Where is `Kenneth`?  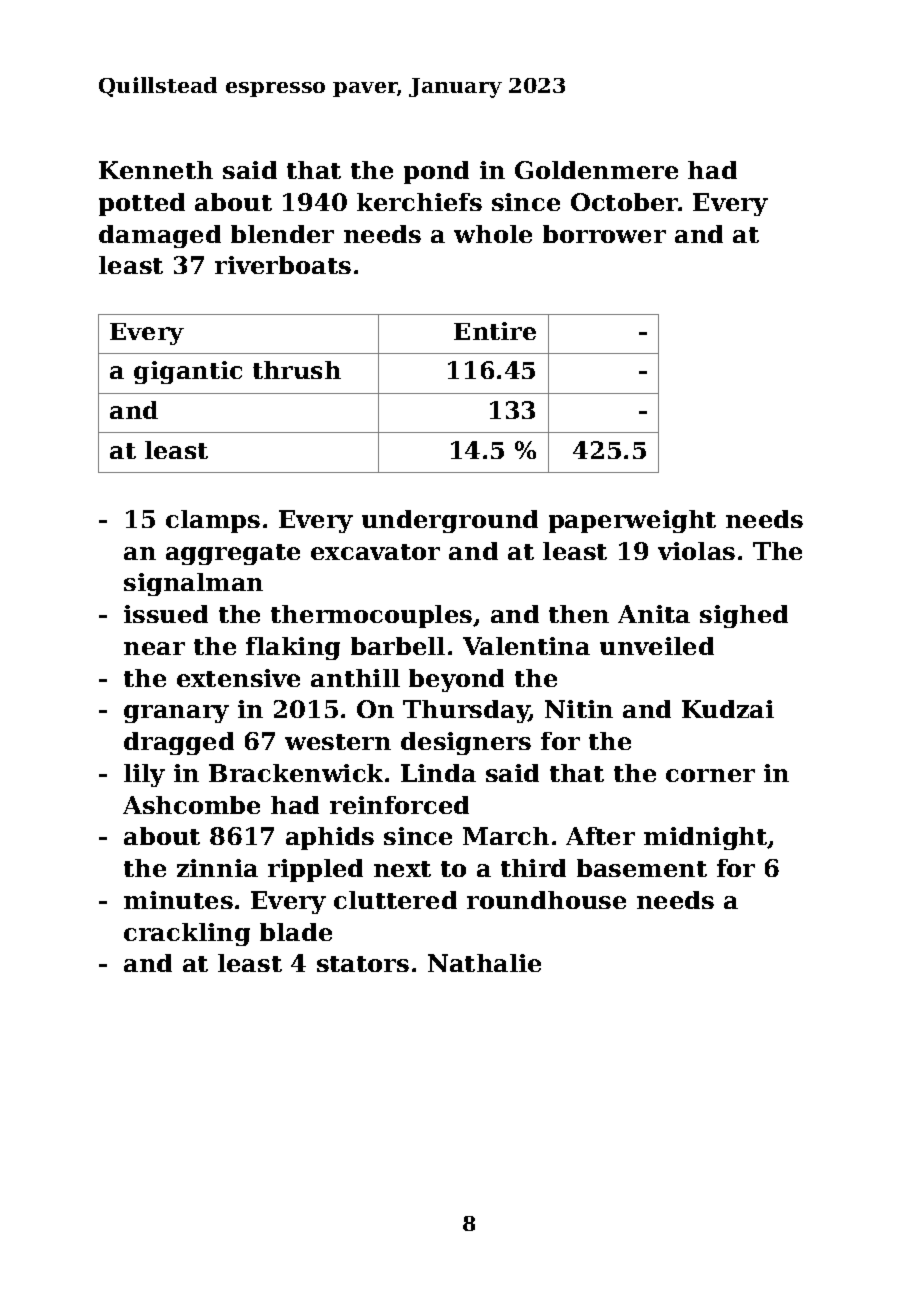 Kenneth is located at coordinates (156, 170).
